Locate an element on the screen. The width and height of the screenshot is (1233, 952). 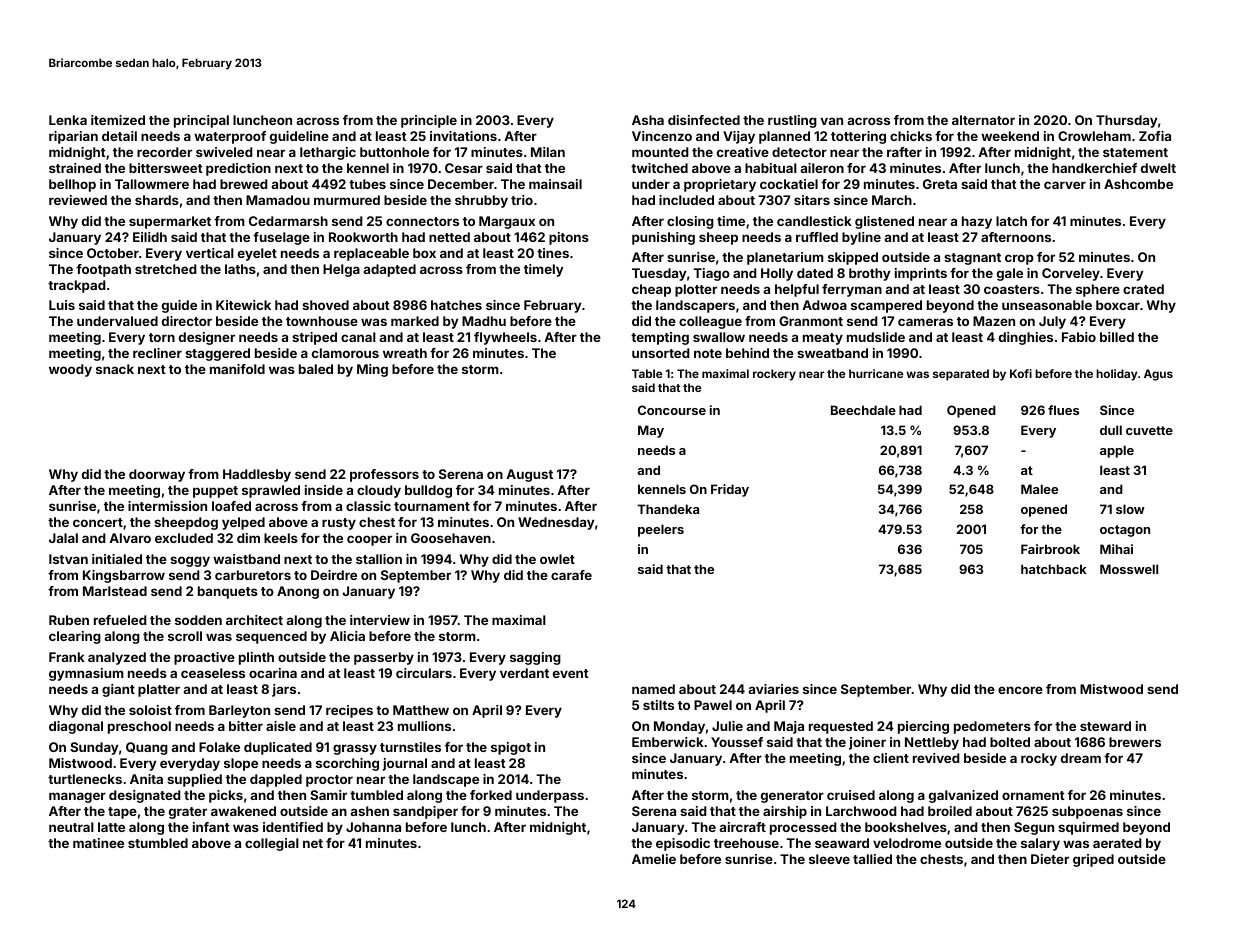
chicks is located at coordinates (911, 136).
